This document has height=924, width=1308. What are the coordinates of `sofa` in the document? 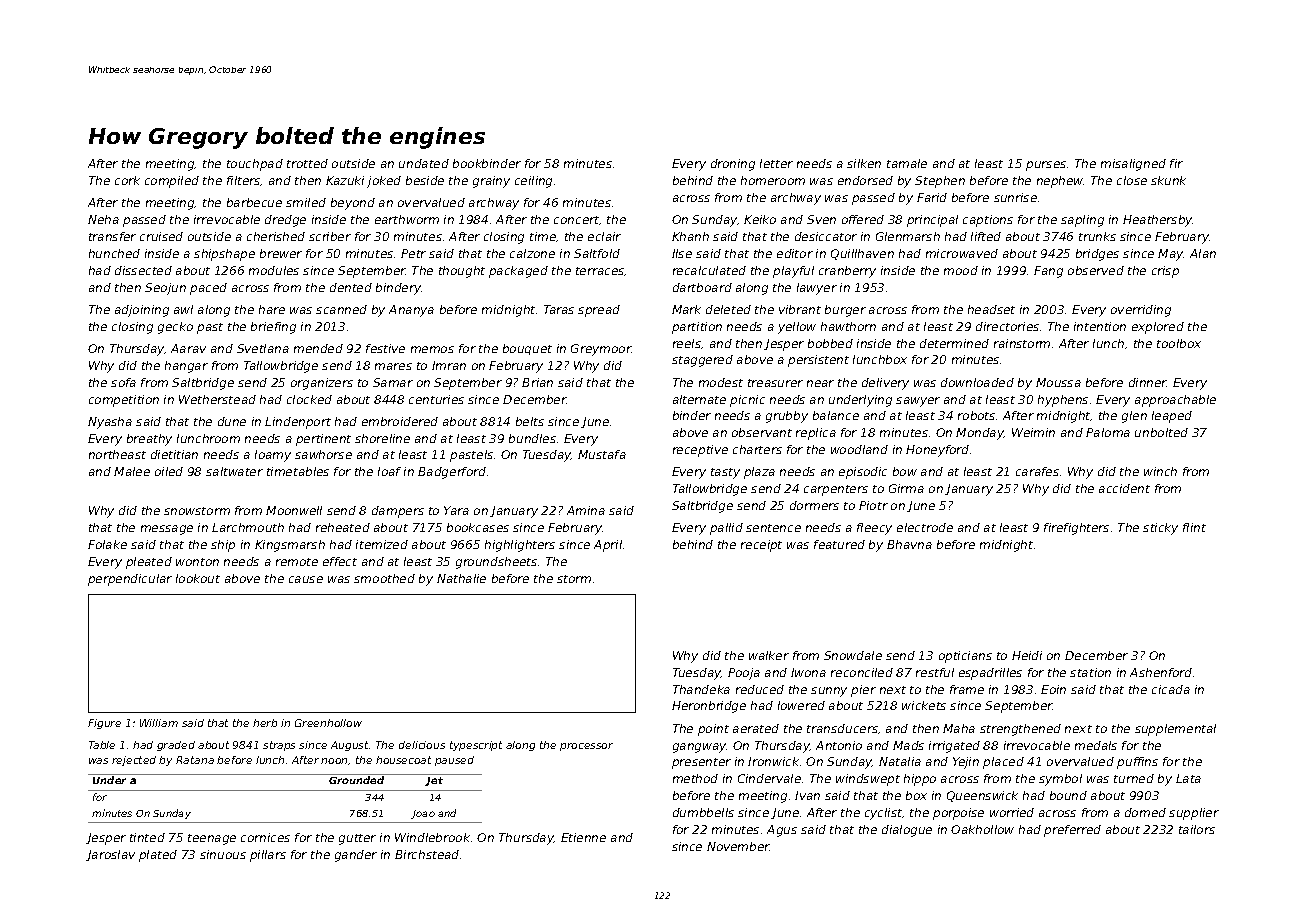 It's located at (123, 382).
